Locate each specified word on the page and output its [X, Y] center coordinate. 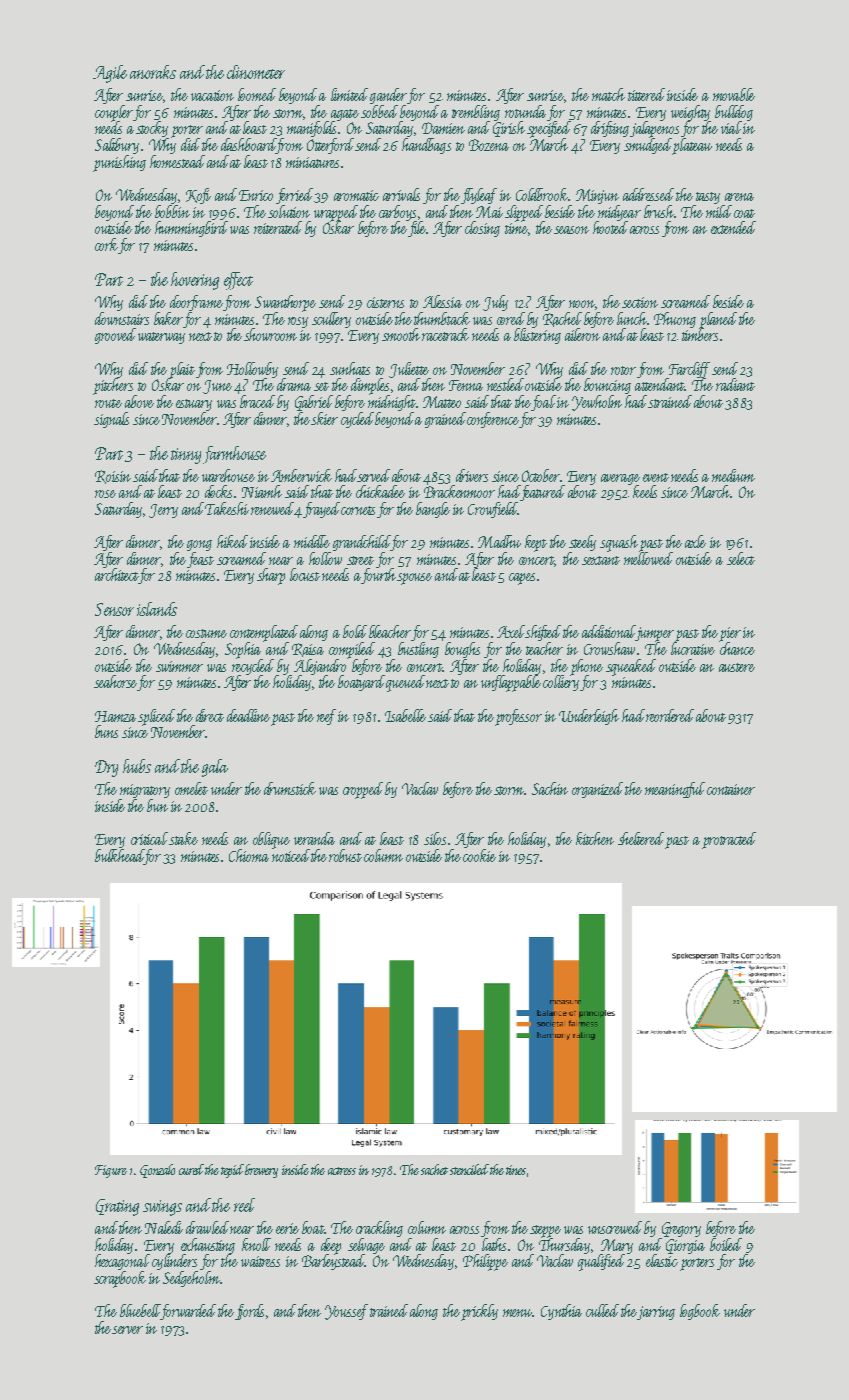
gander [388, 96]
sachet [434, 1169]
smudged [648, 146]
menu [518, 1313]
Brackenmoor [459, 491]
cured [192, 1169]
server [127, 1330]
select [741, 558]
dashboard [248, 144]
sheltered [641, 838]
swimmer [179, 666]
